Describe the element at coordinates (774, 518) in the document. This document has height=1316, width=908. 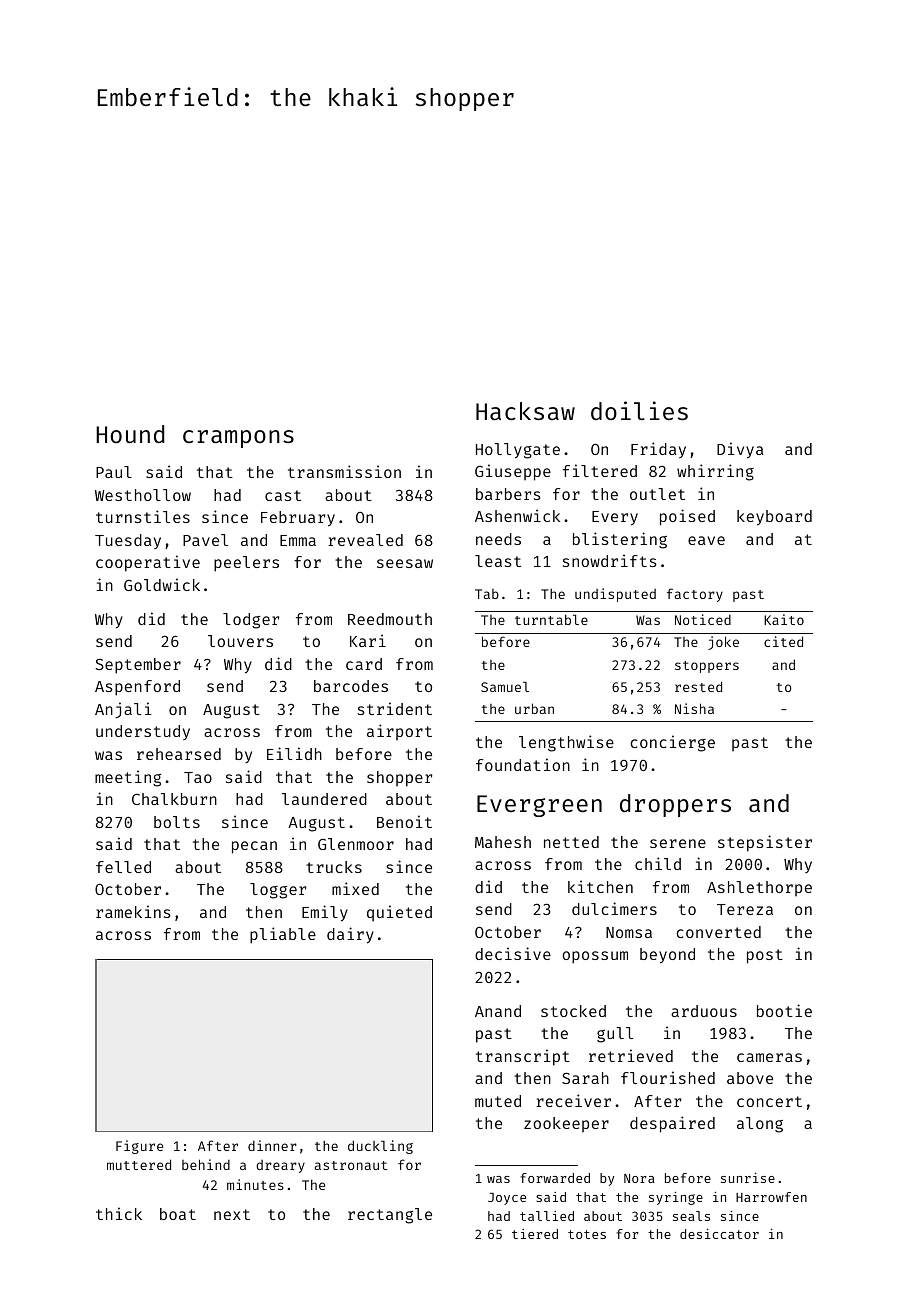
I see `keyboard` at that location.
